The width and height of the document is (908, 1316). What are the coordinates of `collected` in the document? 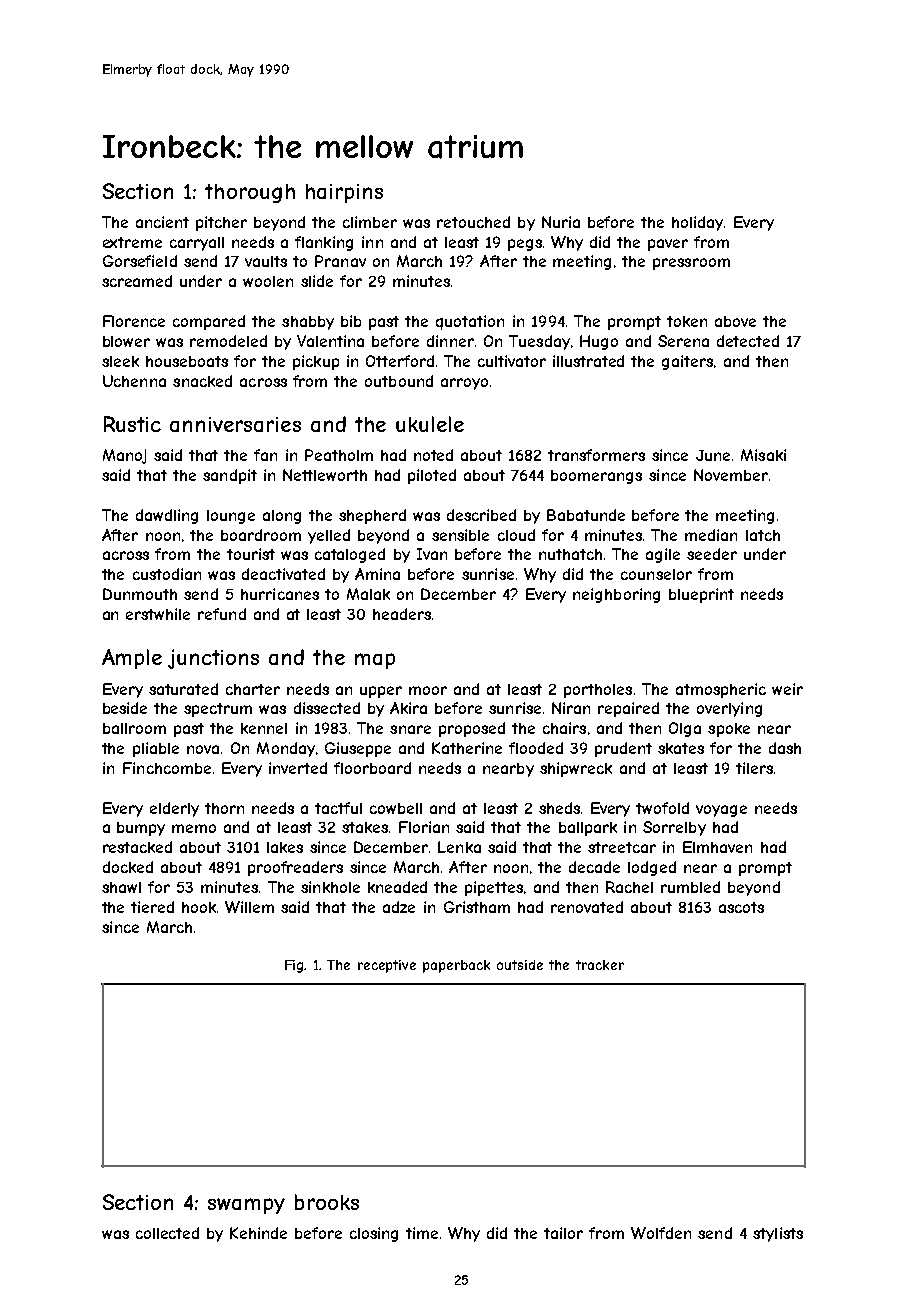 It's located at (167, 1233).
